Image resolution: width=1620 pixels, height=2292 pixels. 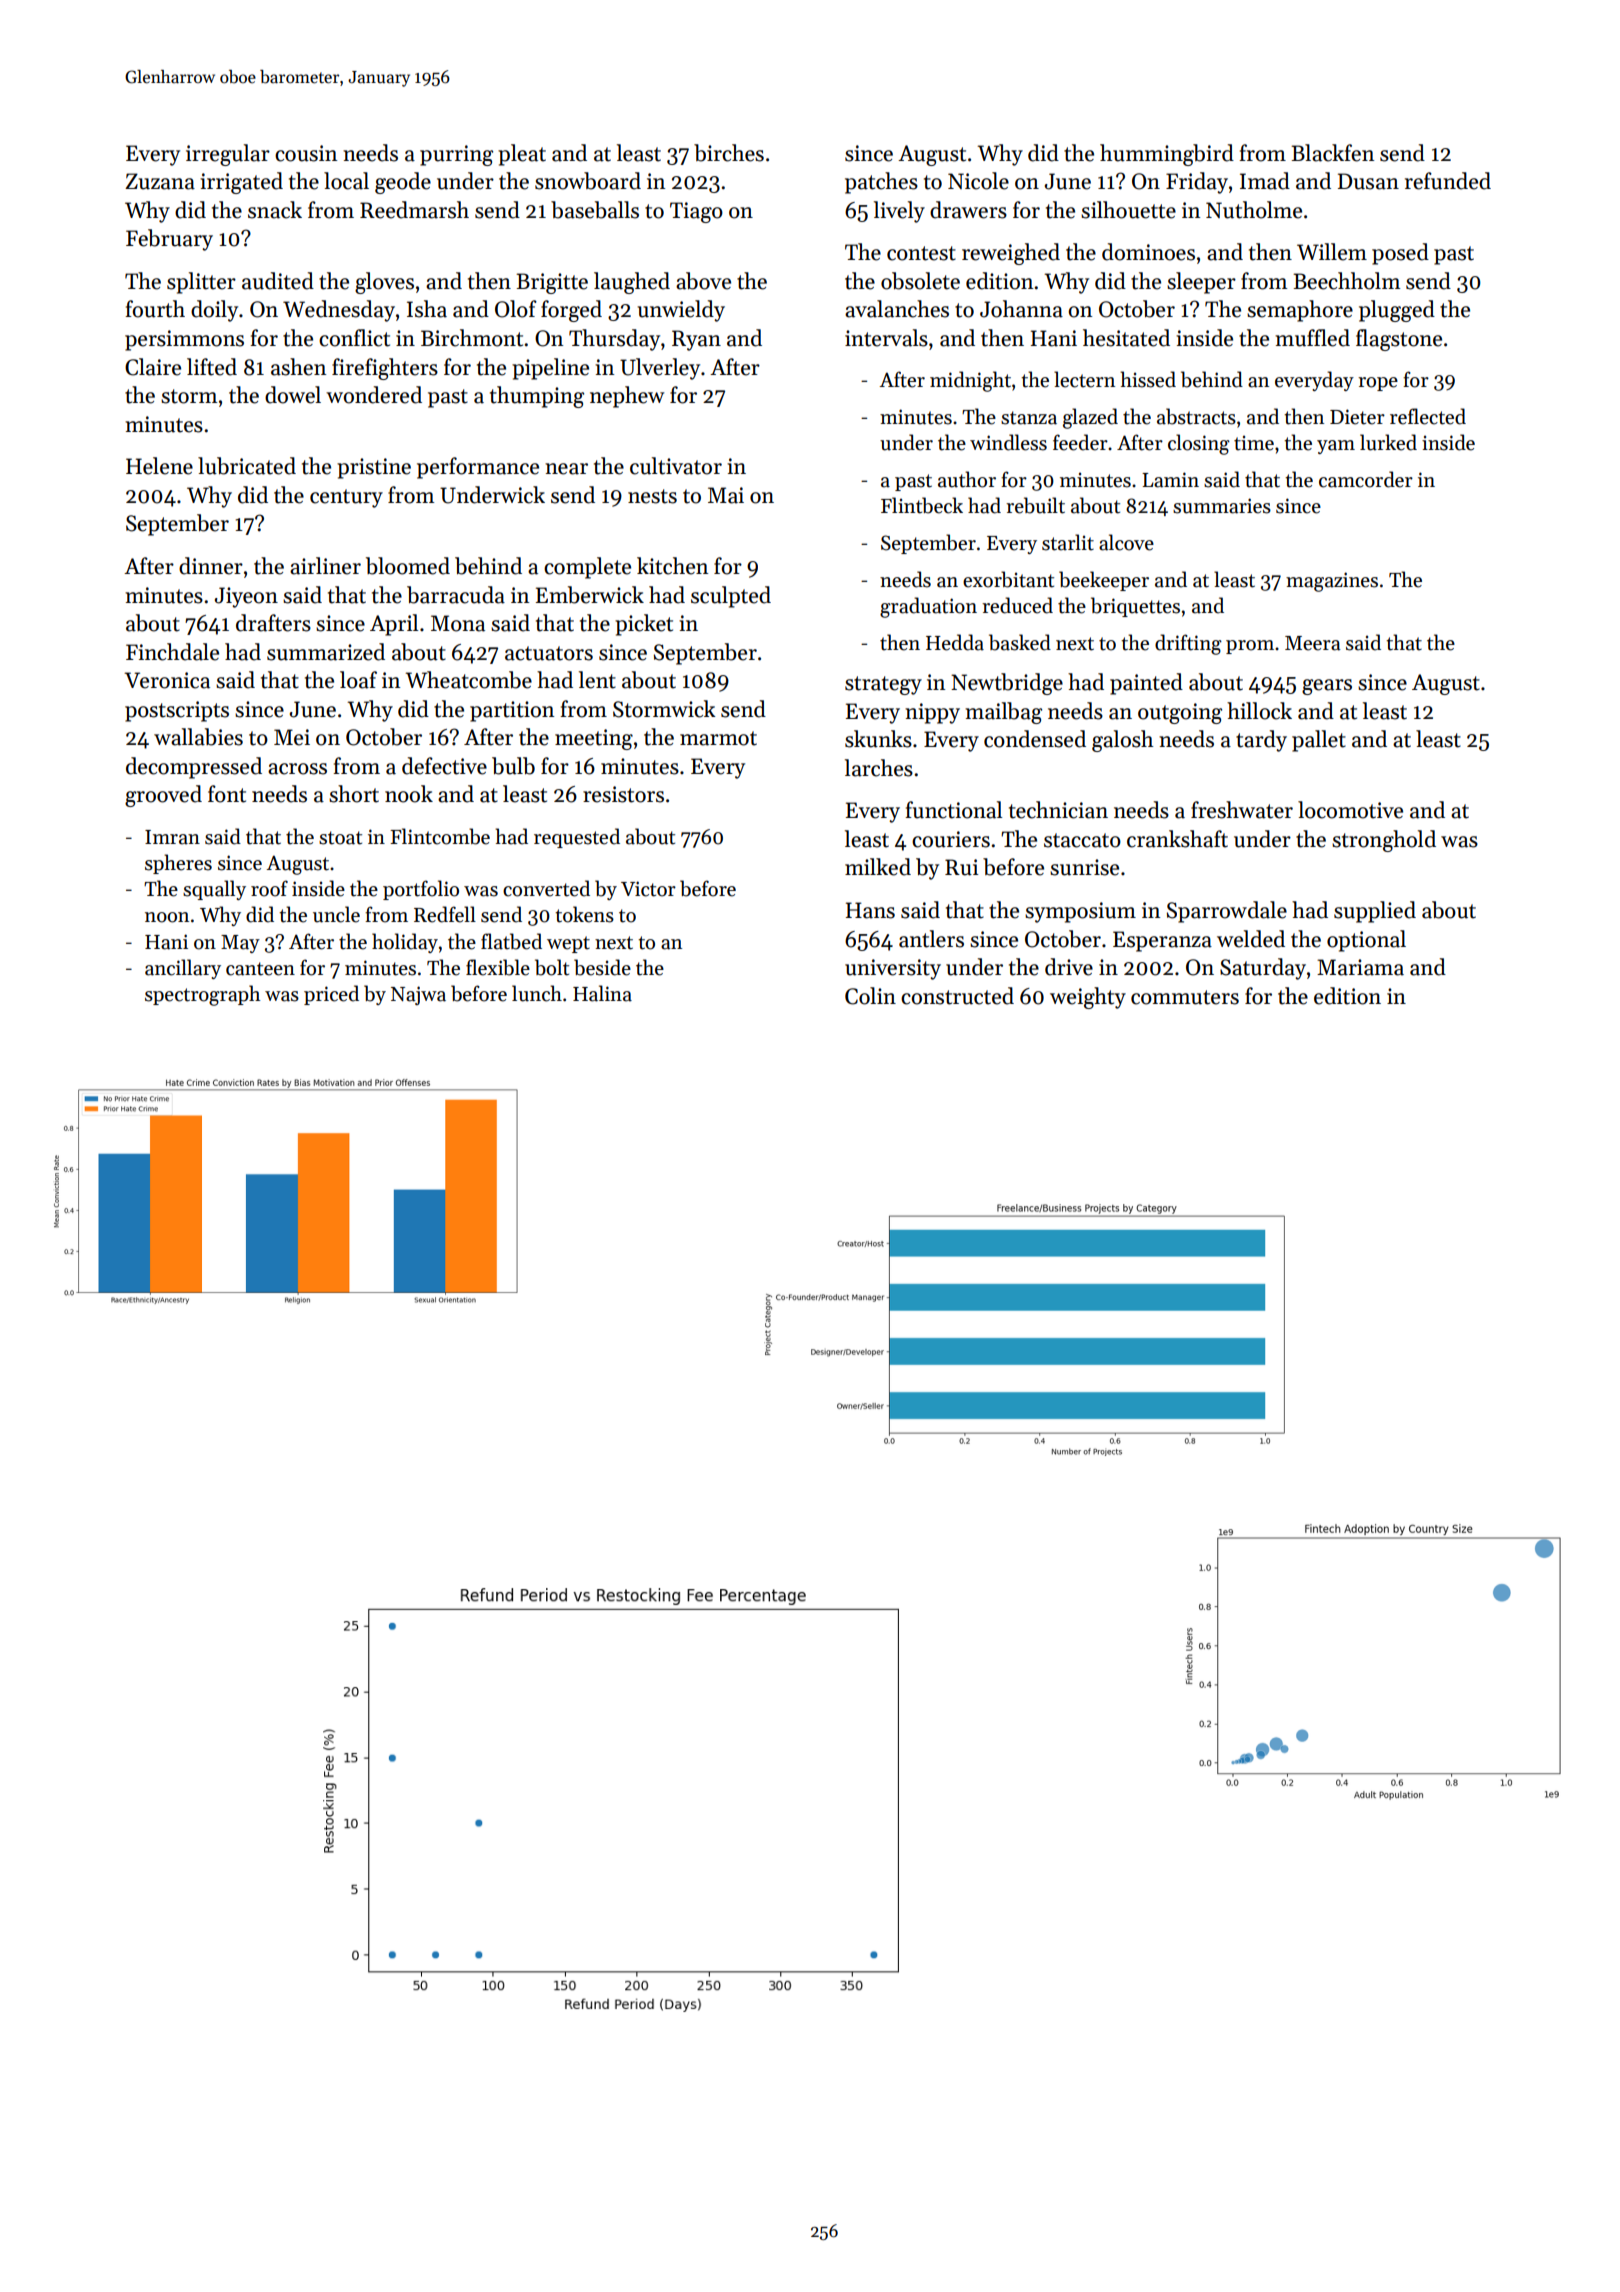 I want to click on contest, so click(x=921, y=253).
